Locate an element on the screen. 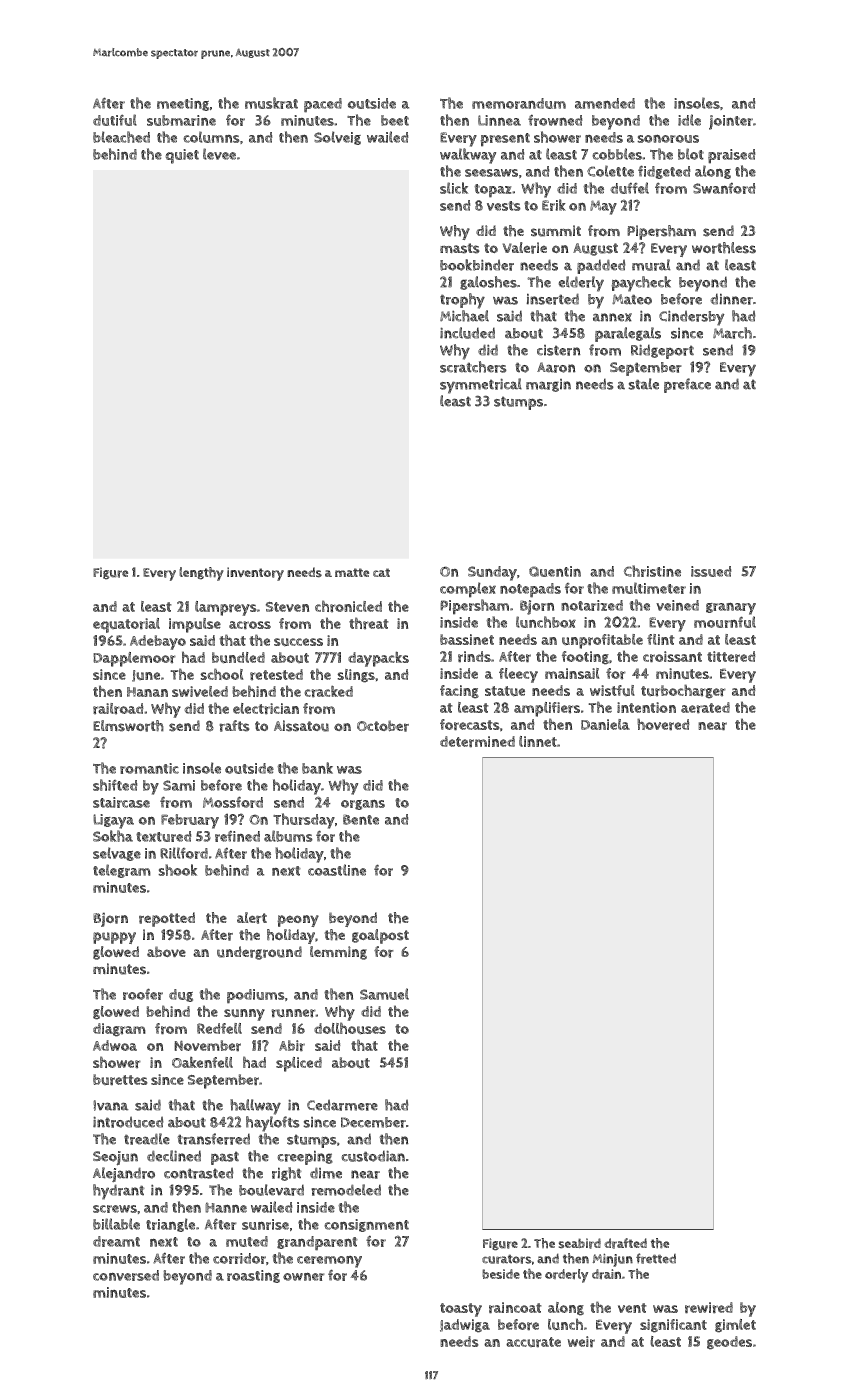  forecasts is located at coordinates (470, 725).
